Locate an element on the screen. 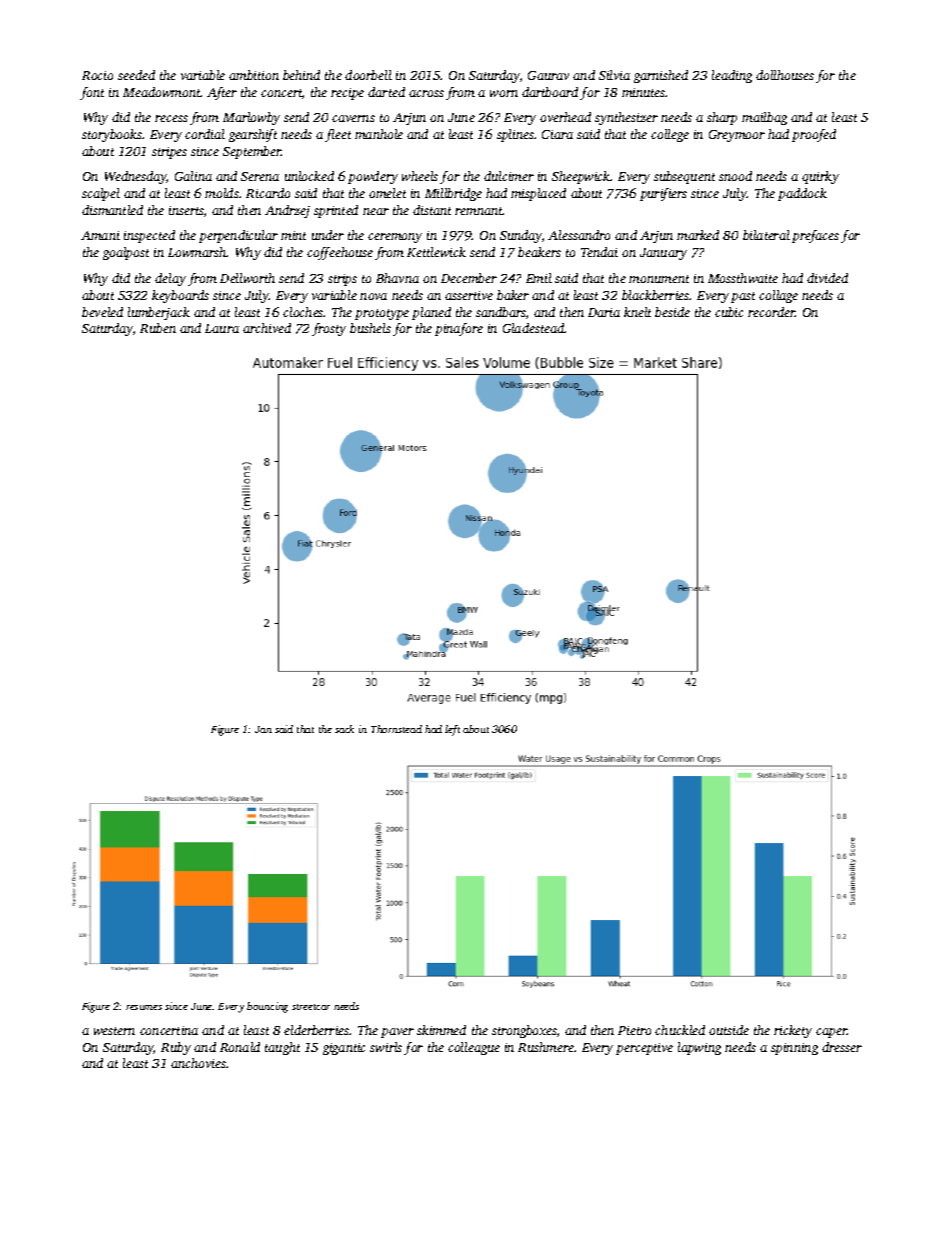 The height and width of the screenshot is (1233, 952). Rocio is located at coordinates (97, 75).
